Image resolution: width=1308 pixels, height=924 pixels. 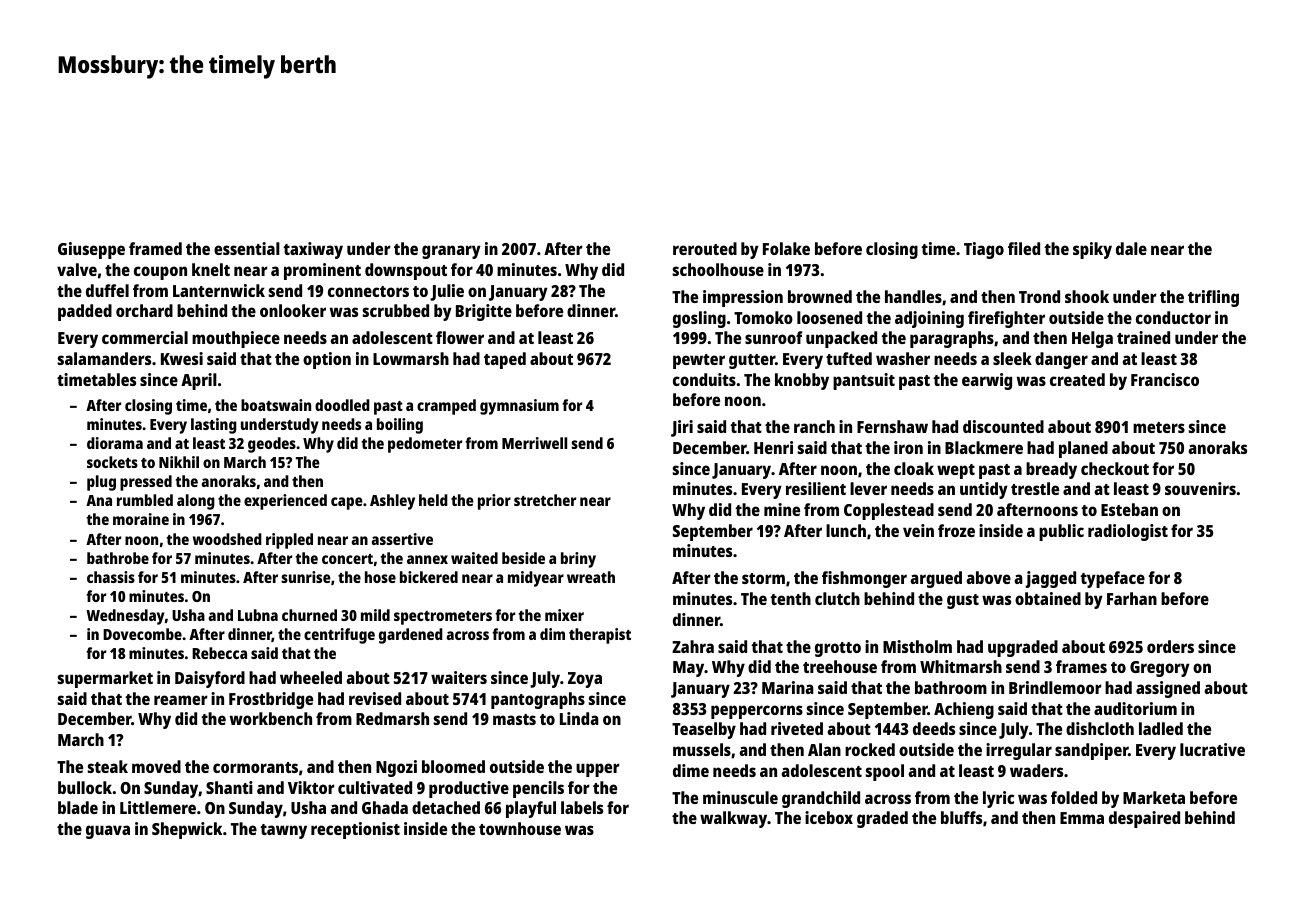 I want to click on coupon, so click(x=160, y=273).
